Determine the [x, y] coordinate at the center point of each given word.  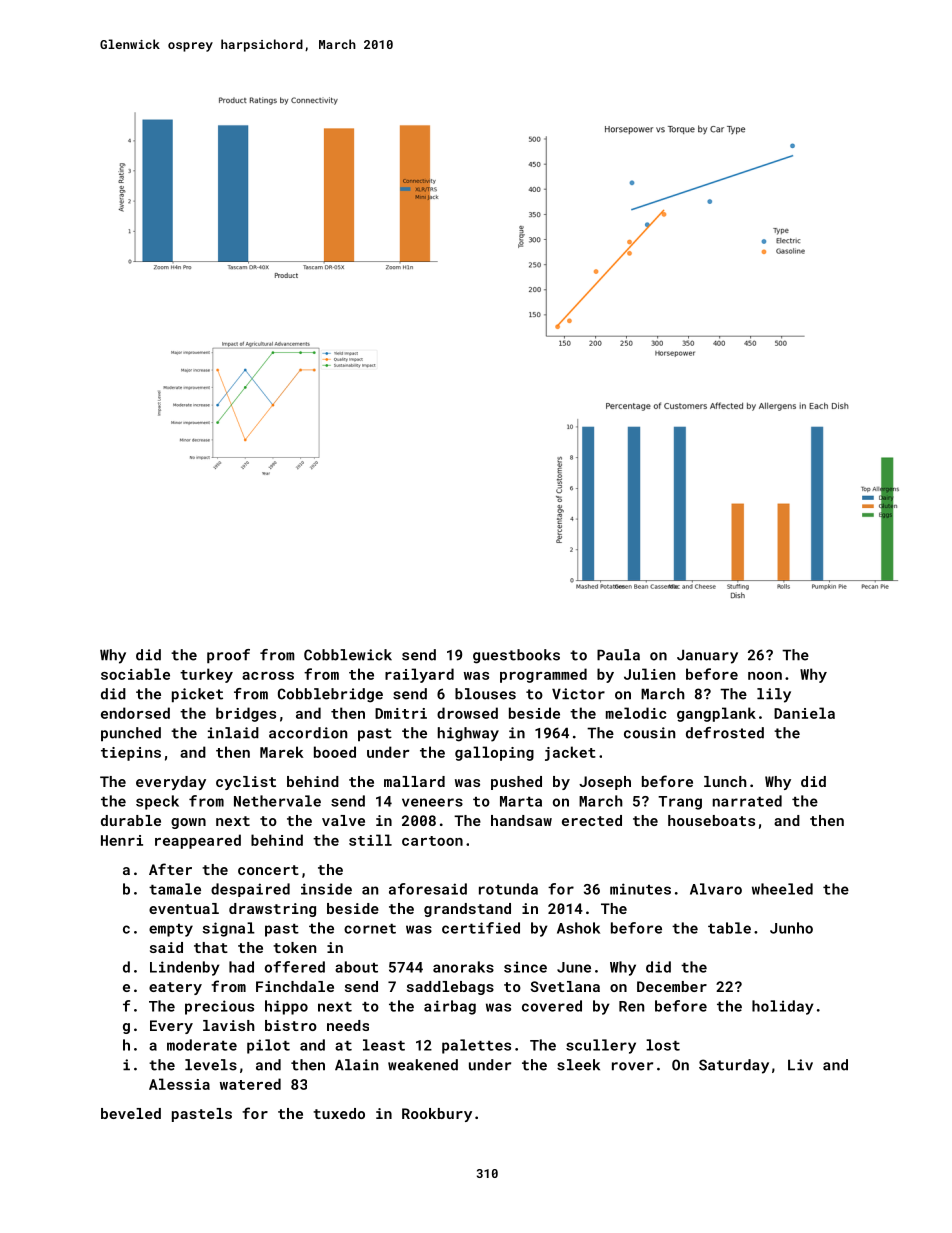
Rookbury [437, 1115]
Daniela [804, 713]
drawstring [272, 910]
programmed [543, 675]
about [356, 967]
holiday [783, 1007]
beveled [131, 1113]
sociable [135, 674]
